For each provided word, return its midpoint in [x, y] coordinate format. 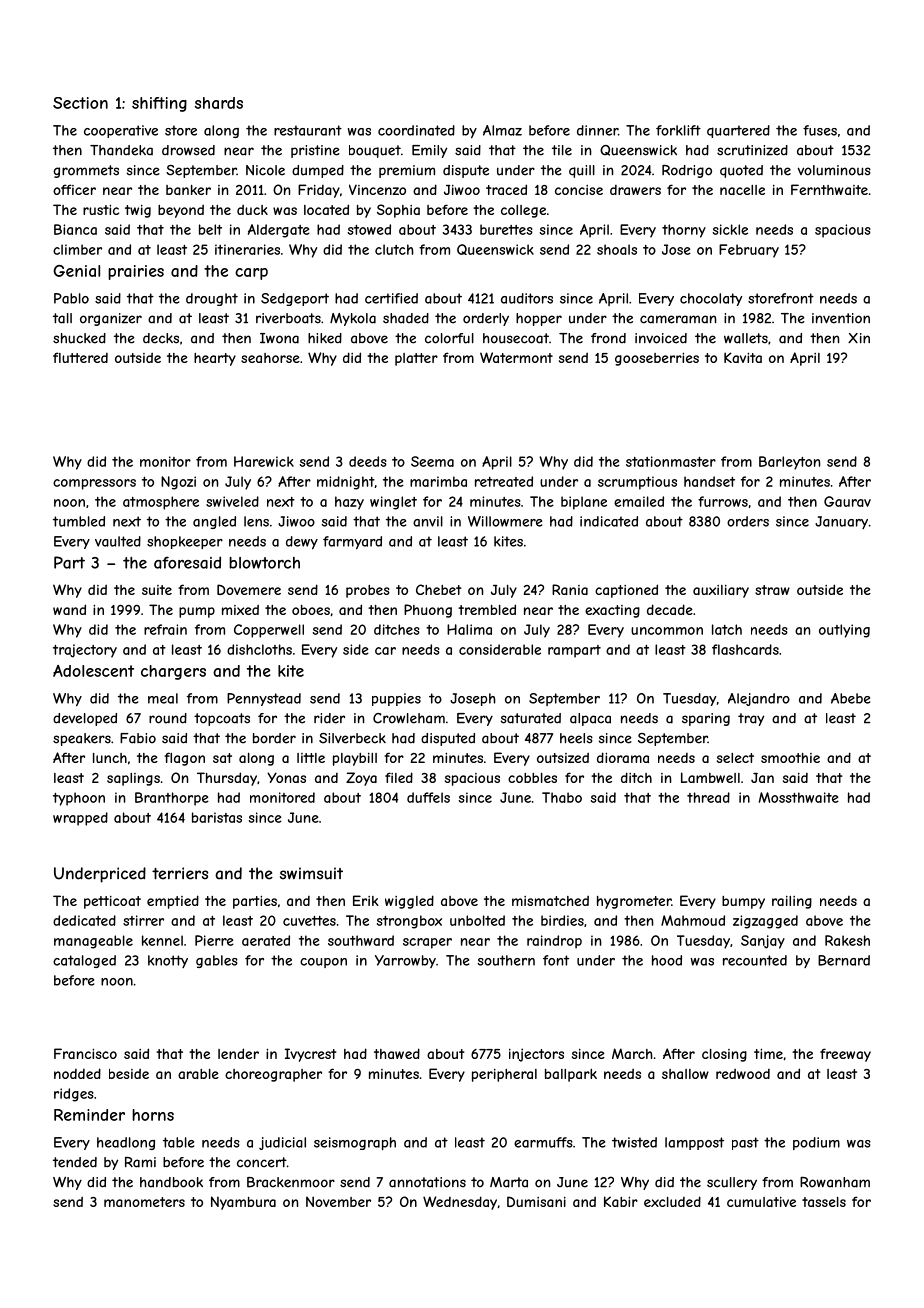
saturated [531, 718]
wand [69, 609]
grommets [86, 171]
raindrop [554, 942]
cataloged [84, 961]
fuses [820, 130]
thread [708, 797]
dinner [597, 130]
